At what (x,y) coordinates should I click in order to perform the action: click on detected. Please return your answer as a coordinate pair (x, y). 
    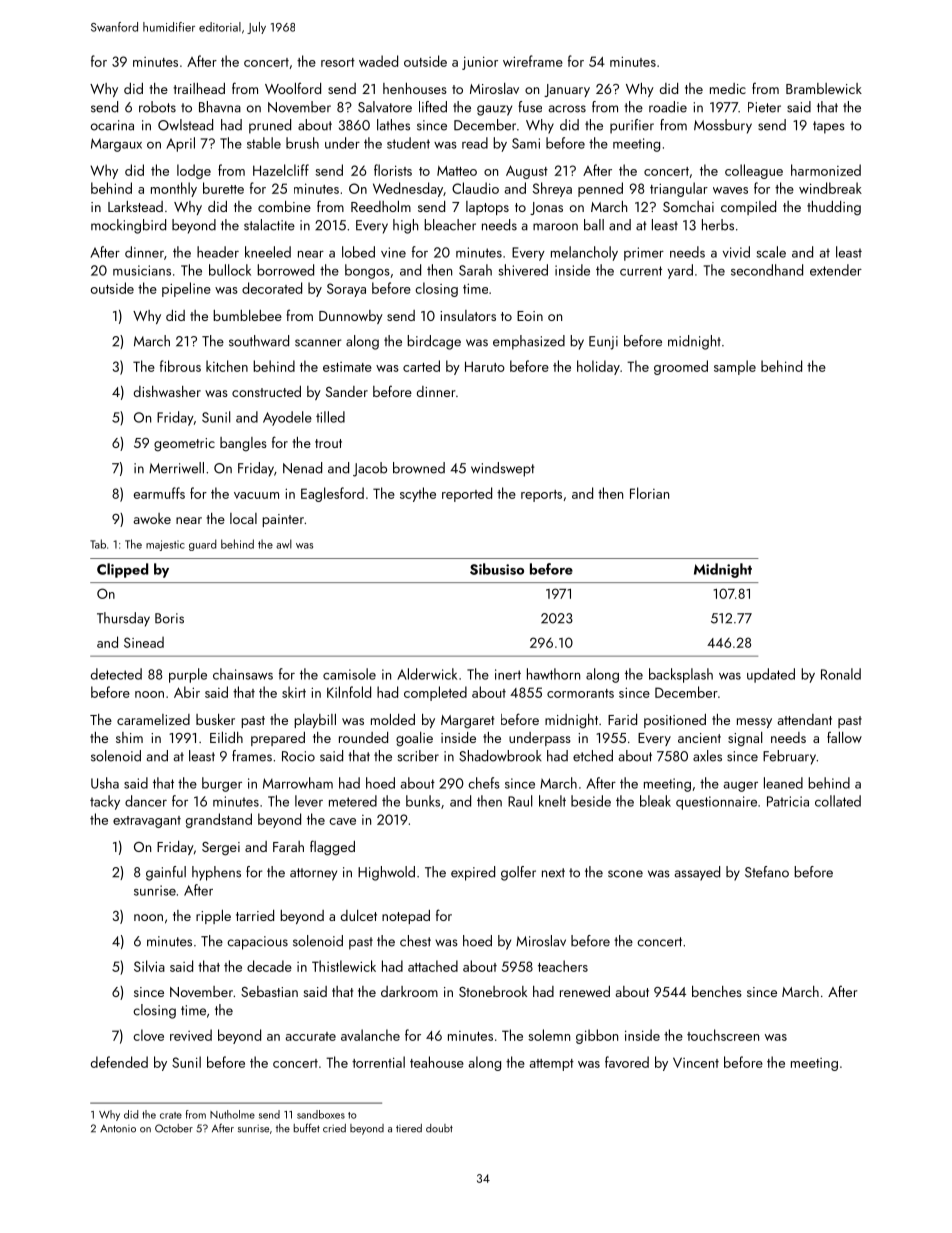
    Looking at the image, I should click on (116, 674).
